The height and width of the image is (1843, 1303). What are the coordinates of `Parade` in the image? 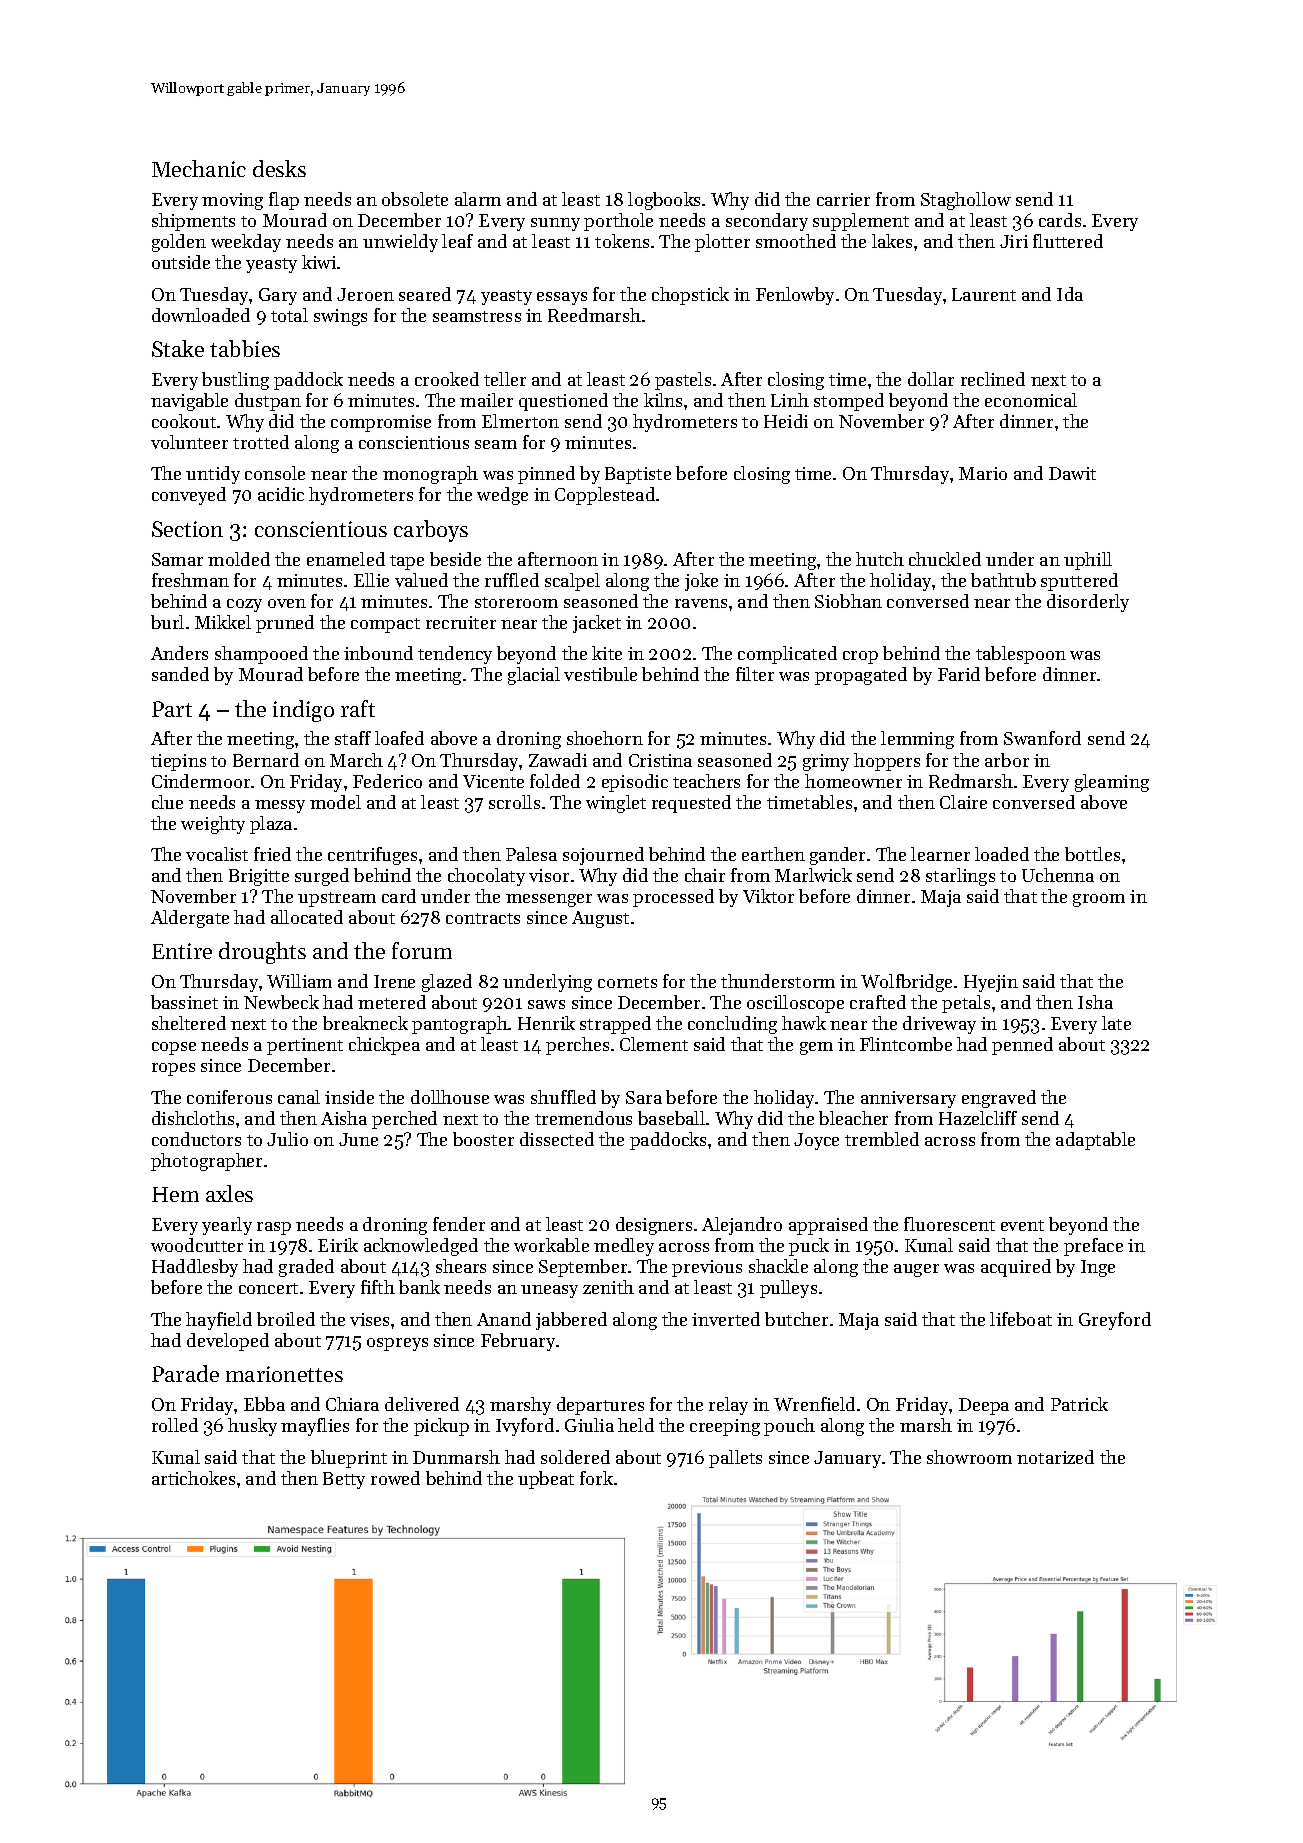 It's located at (185, 1373).
